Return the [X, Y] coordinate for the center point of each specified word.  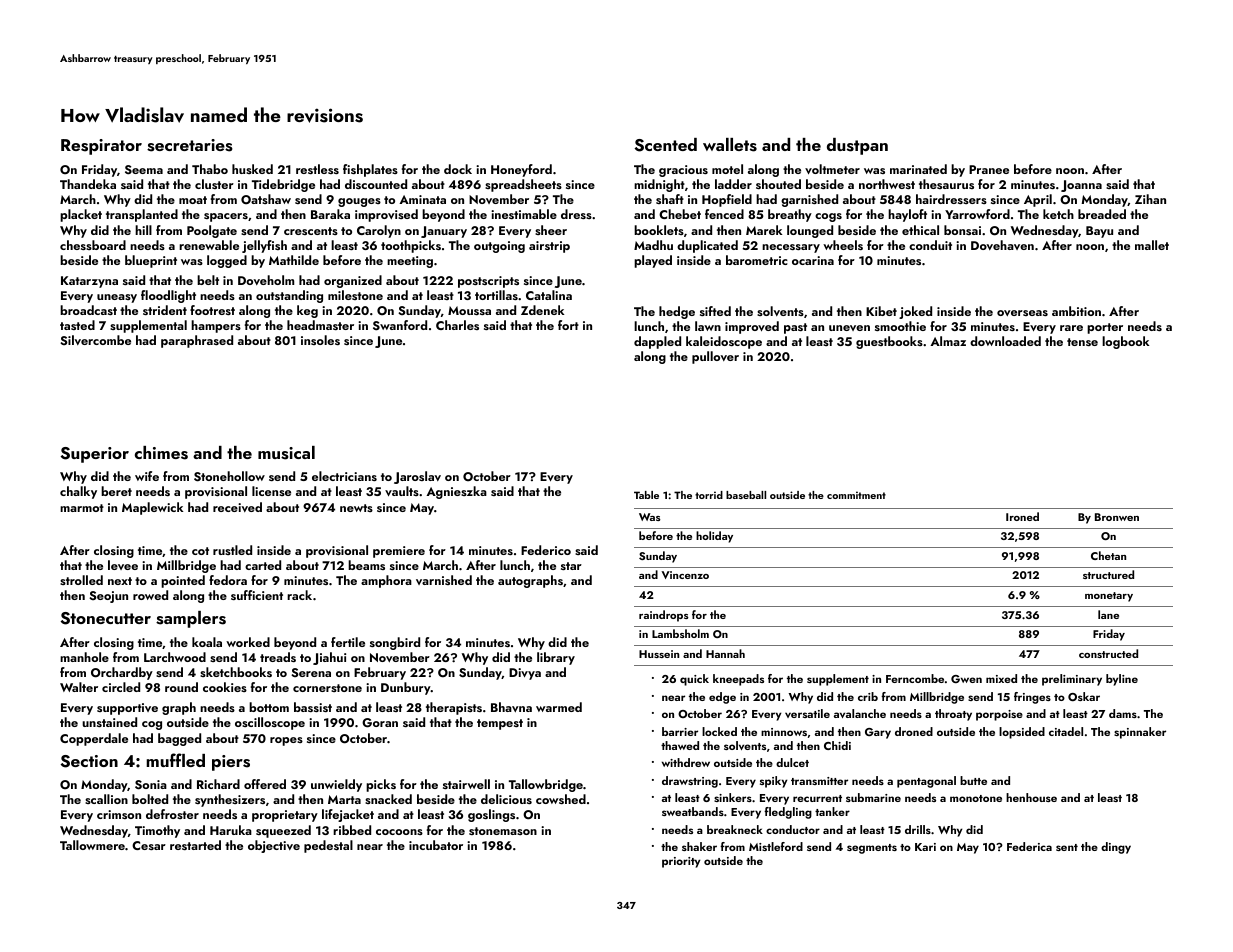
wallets [730, 145]
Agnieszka [456, 492]
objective [274, 846]
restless [317, 169]
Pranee [989, 169]
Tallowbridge [546, 785]
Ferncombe [915, 678]
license [271, 491]
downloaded [1005, 341]
